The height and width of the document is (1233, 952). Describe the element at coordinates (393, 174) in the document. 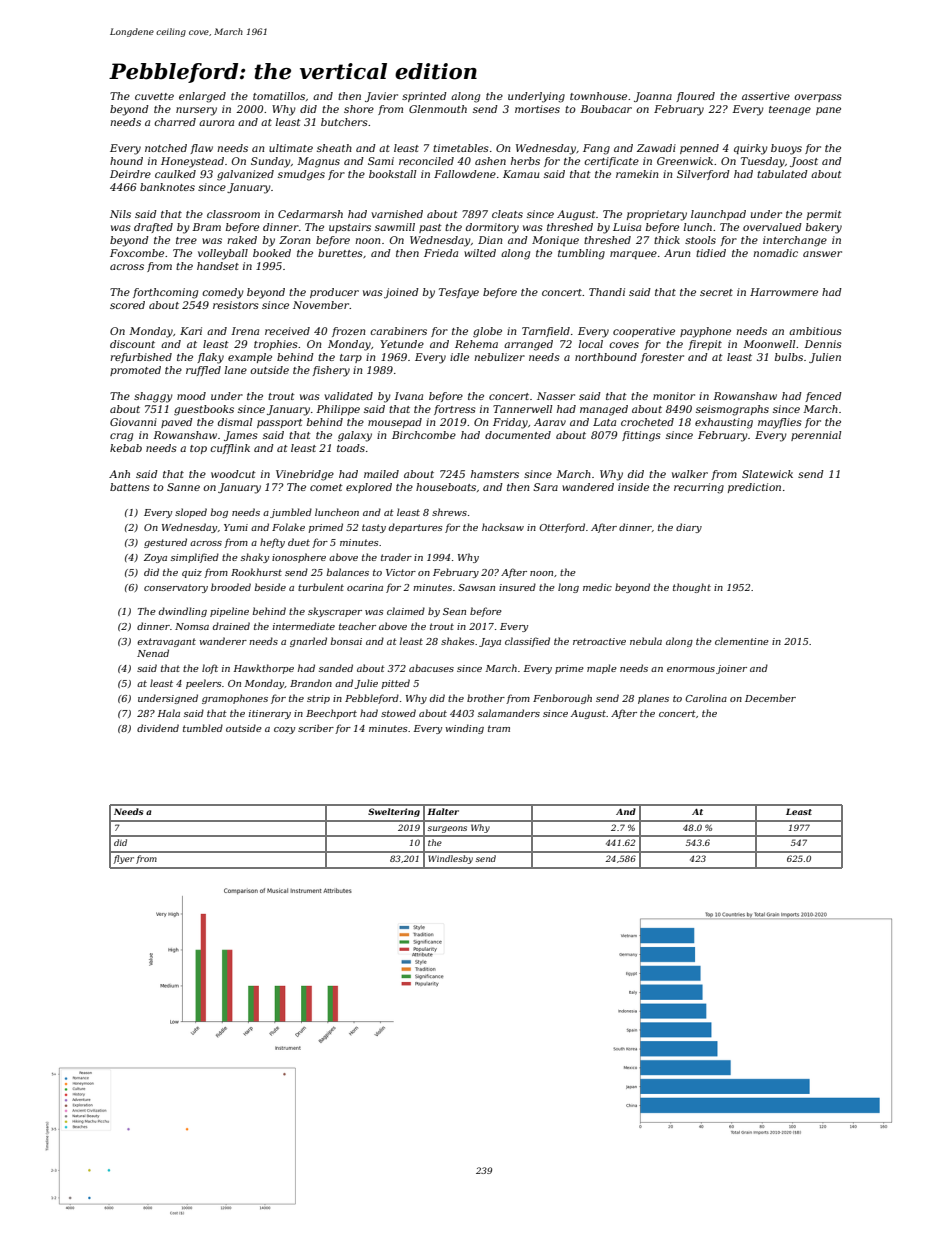

I see `bookstall` at that location.
